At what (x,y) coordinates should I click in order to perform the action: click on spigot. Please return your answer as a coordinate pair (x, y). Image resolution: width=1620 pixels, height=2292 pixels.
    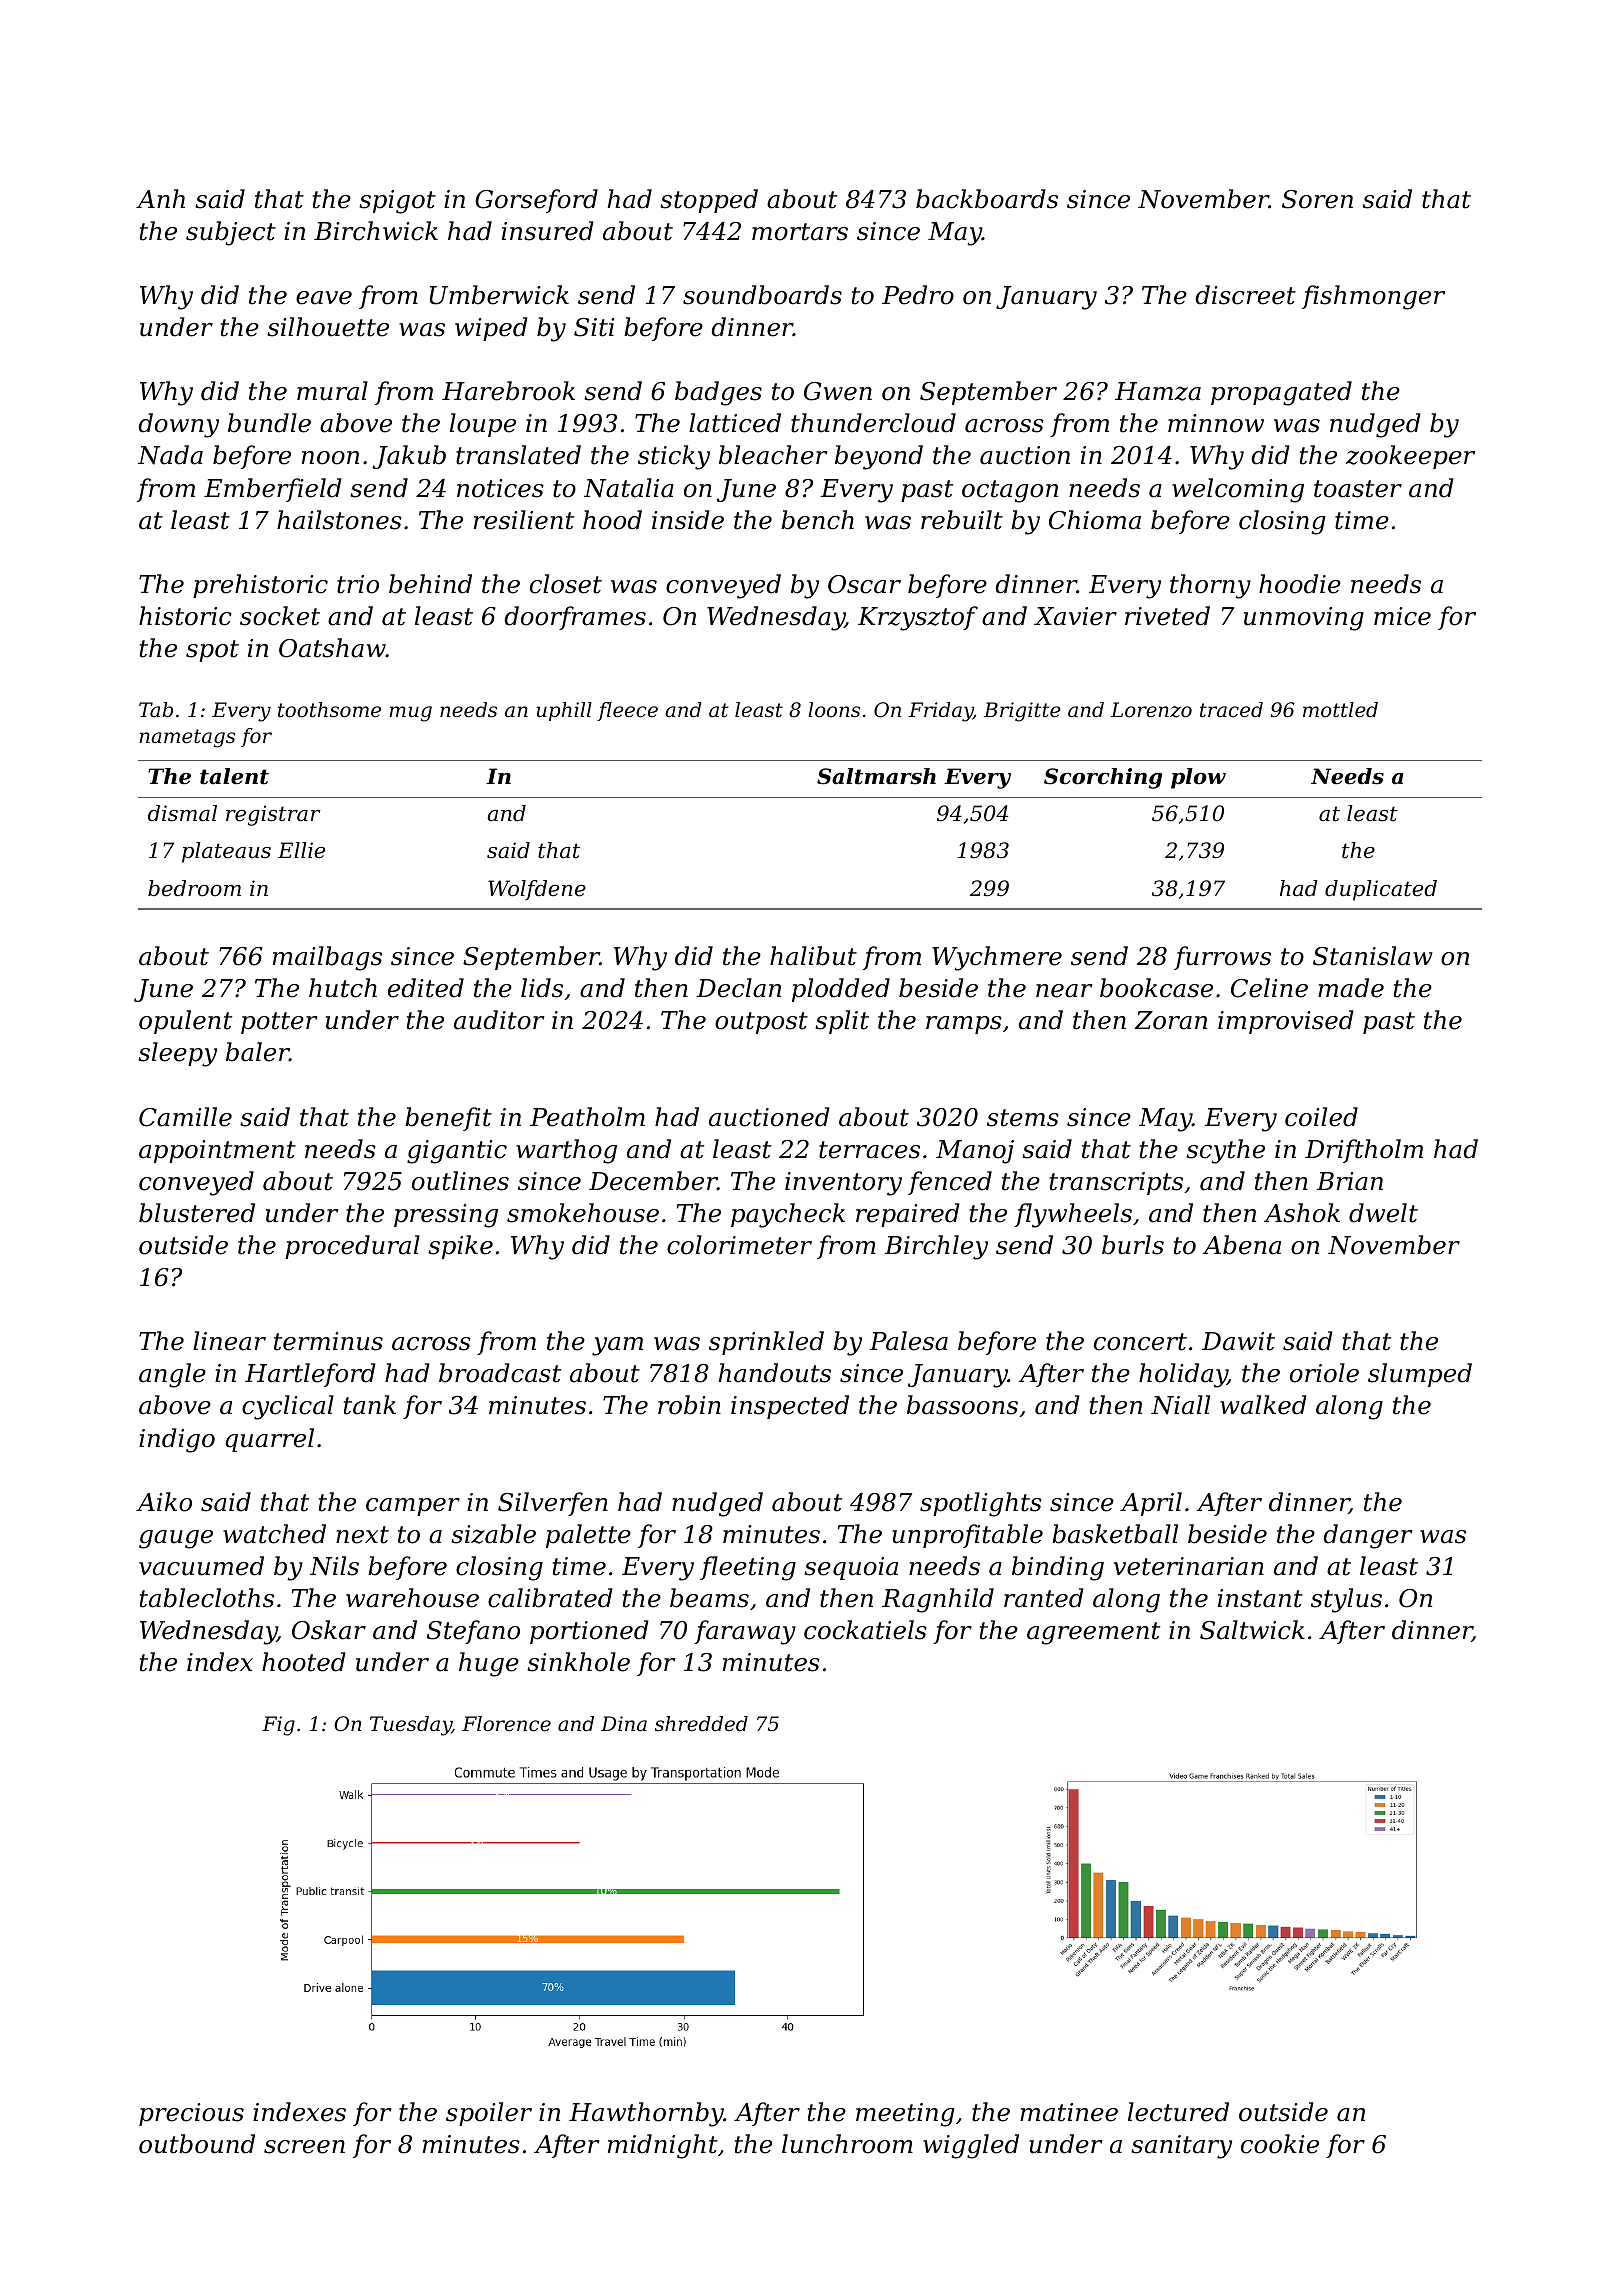
    Looking at the image, I should click on (397, 202).
